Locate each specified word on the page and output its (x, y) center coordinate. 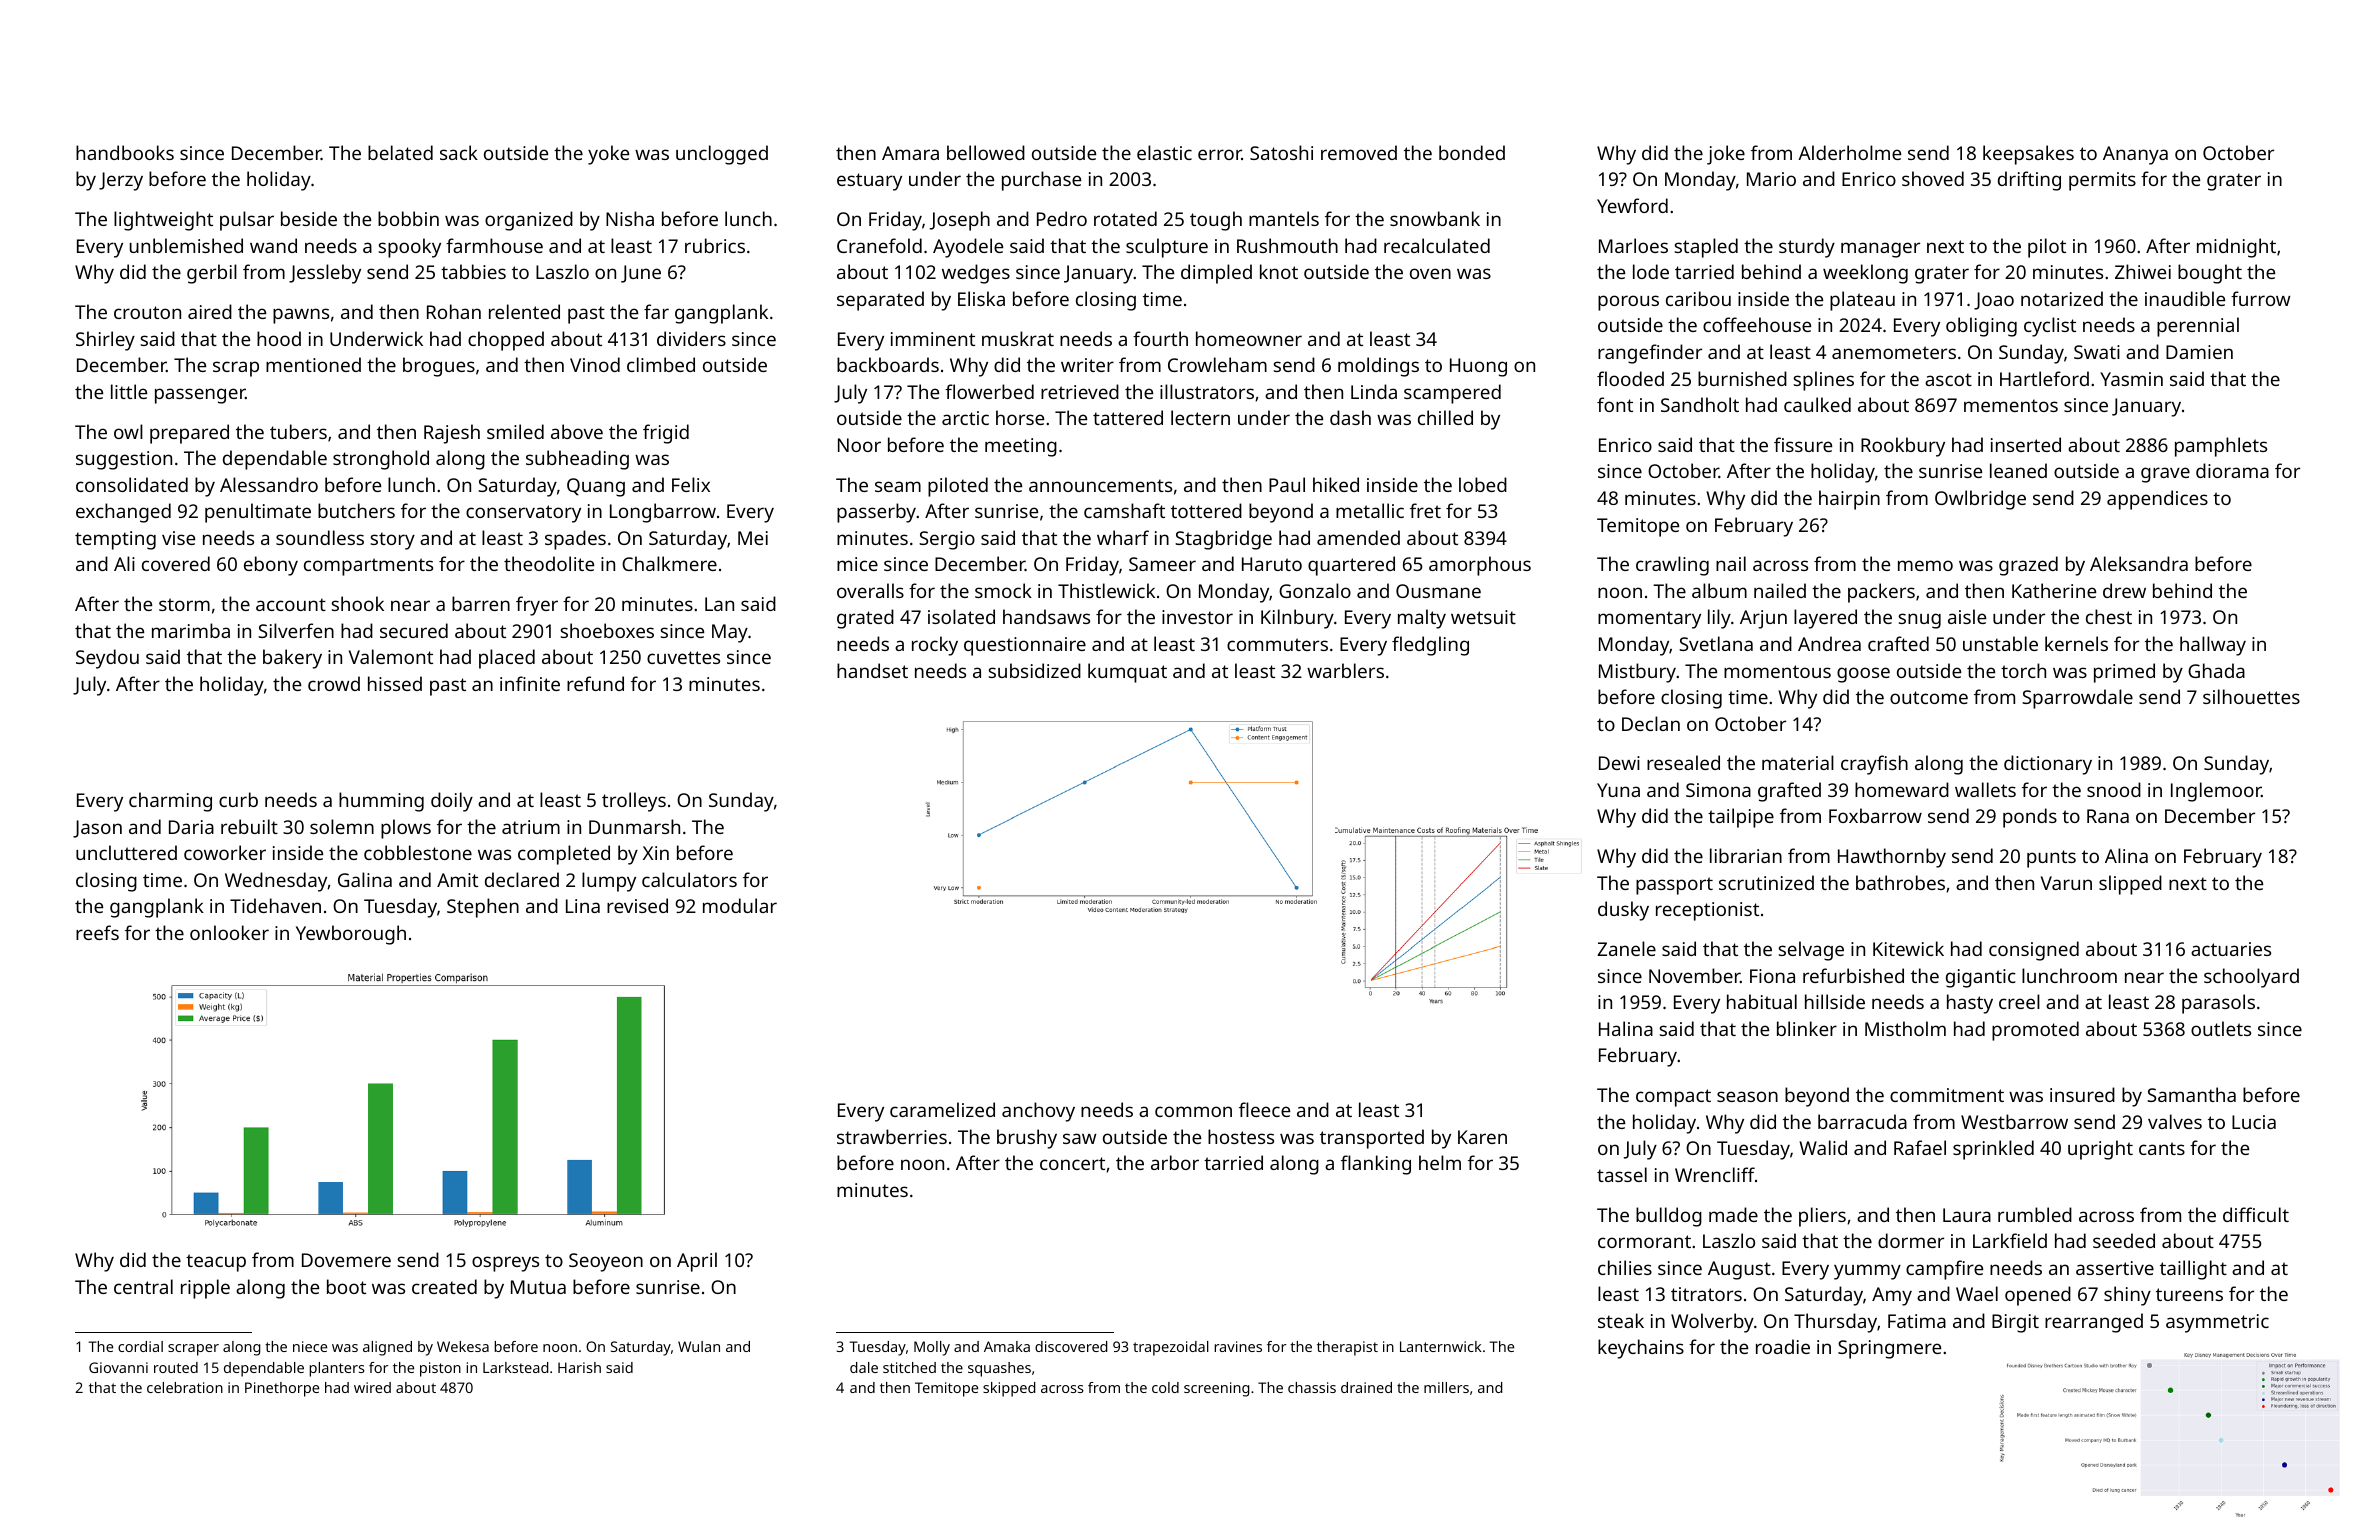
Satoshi (1281, 152)
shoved (1933, 178)
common (1193, 1111)
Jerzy (121, 181)
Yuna (1618, 790)
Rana (2108, 816)
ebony (271, 566)
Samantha (2191, 1094)
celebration (185, 1387)
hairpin (1849, 500)
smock (1003, 590)
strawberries (892, 1136)
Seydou (107, 659)
